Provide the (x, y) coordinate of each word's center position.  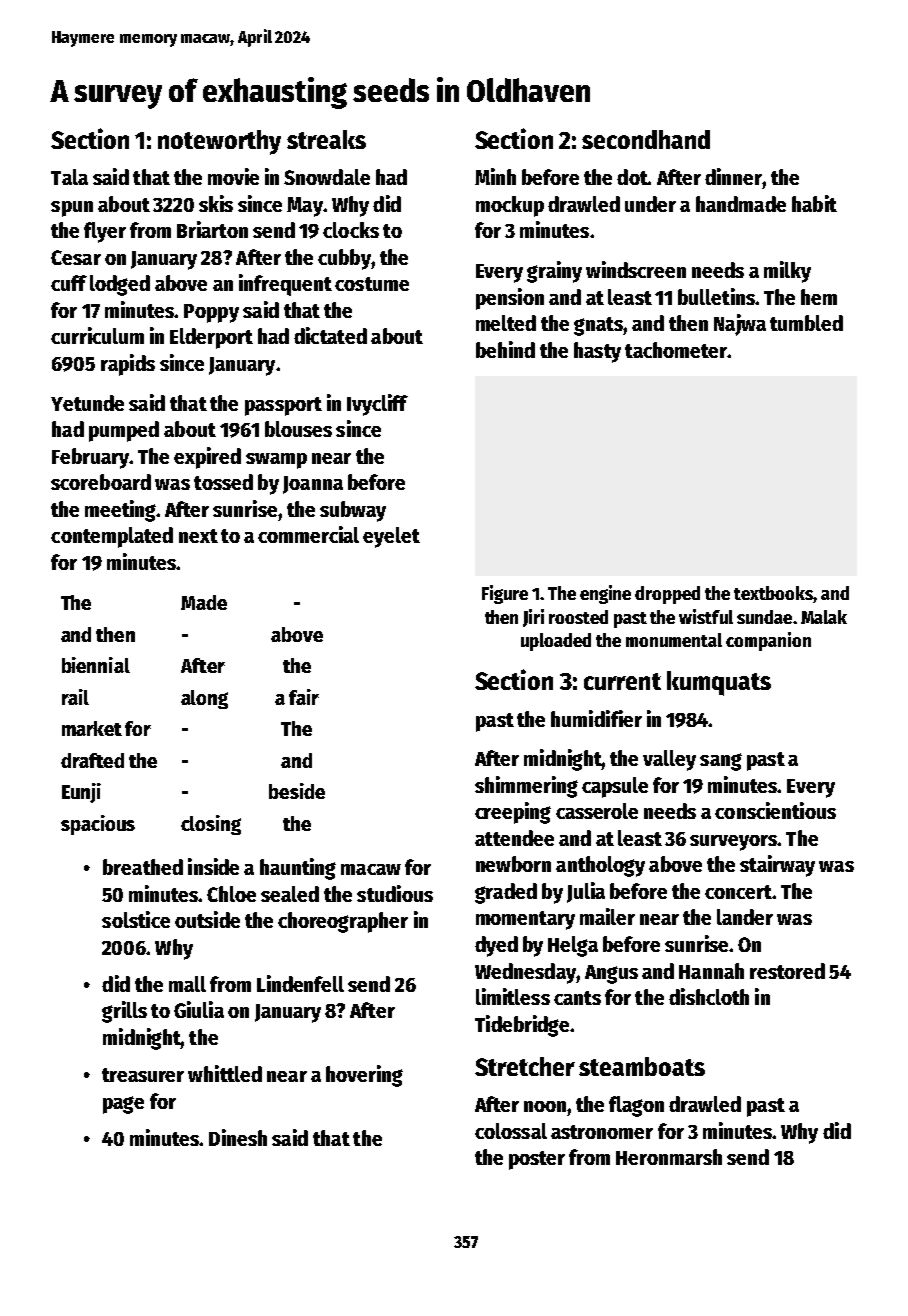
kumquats (719, 683)
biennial (96, 665)
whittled (225, 1073)
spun (72, 209)
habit (814, 203)
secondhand (646, 139)
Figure (505, 594)
